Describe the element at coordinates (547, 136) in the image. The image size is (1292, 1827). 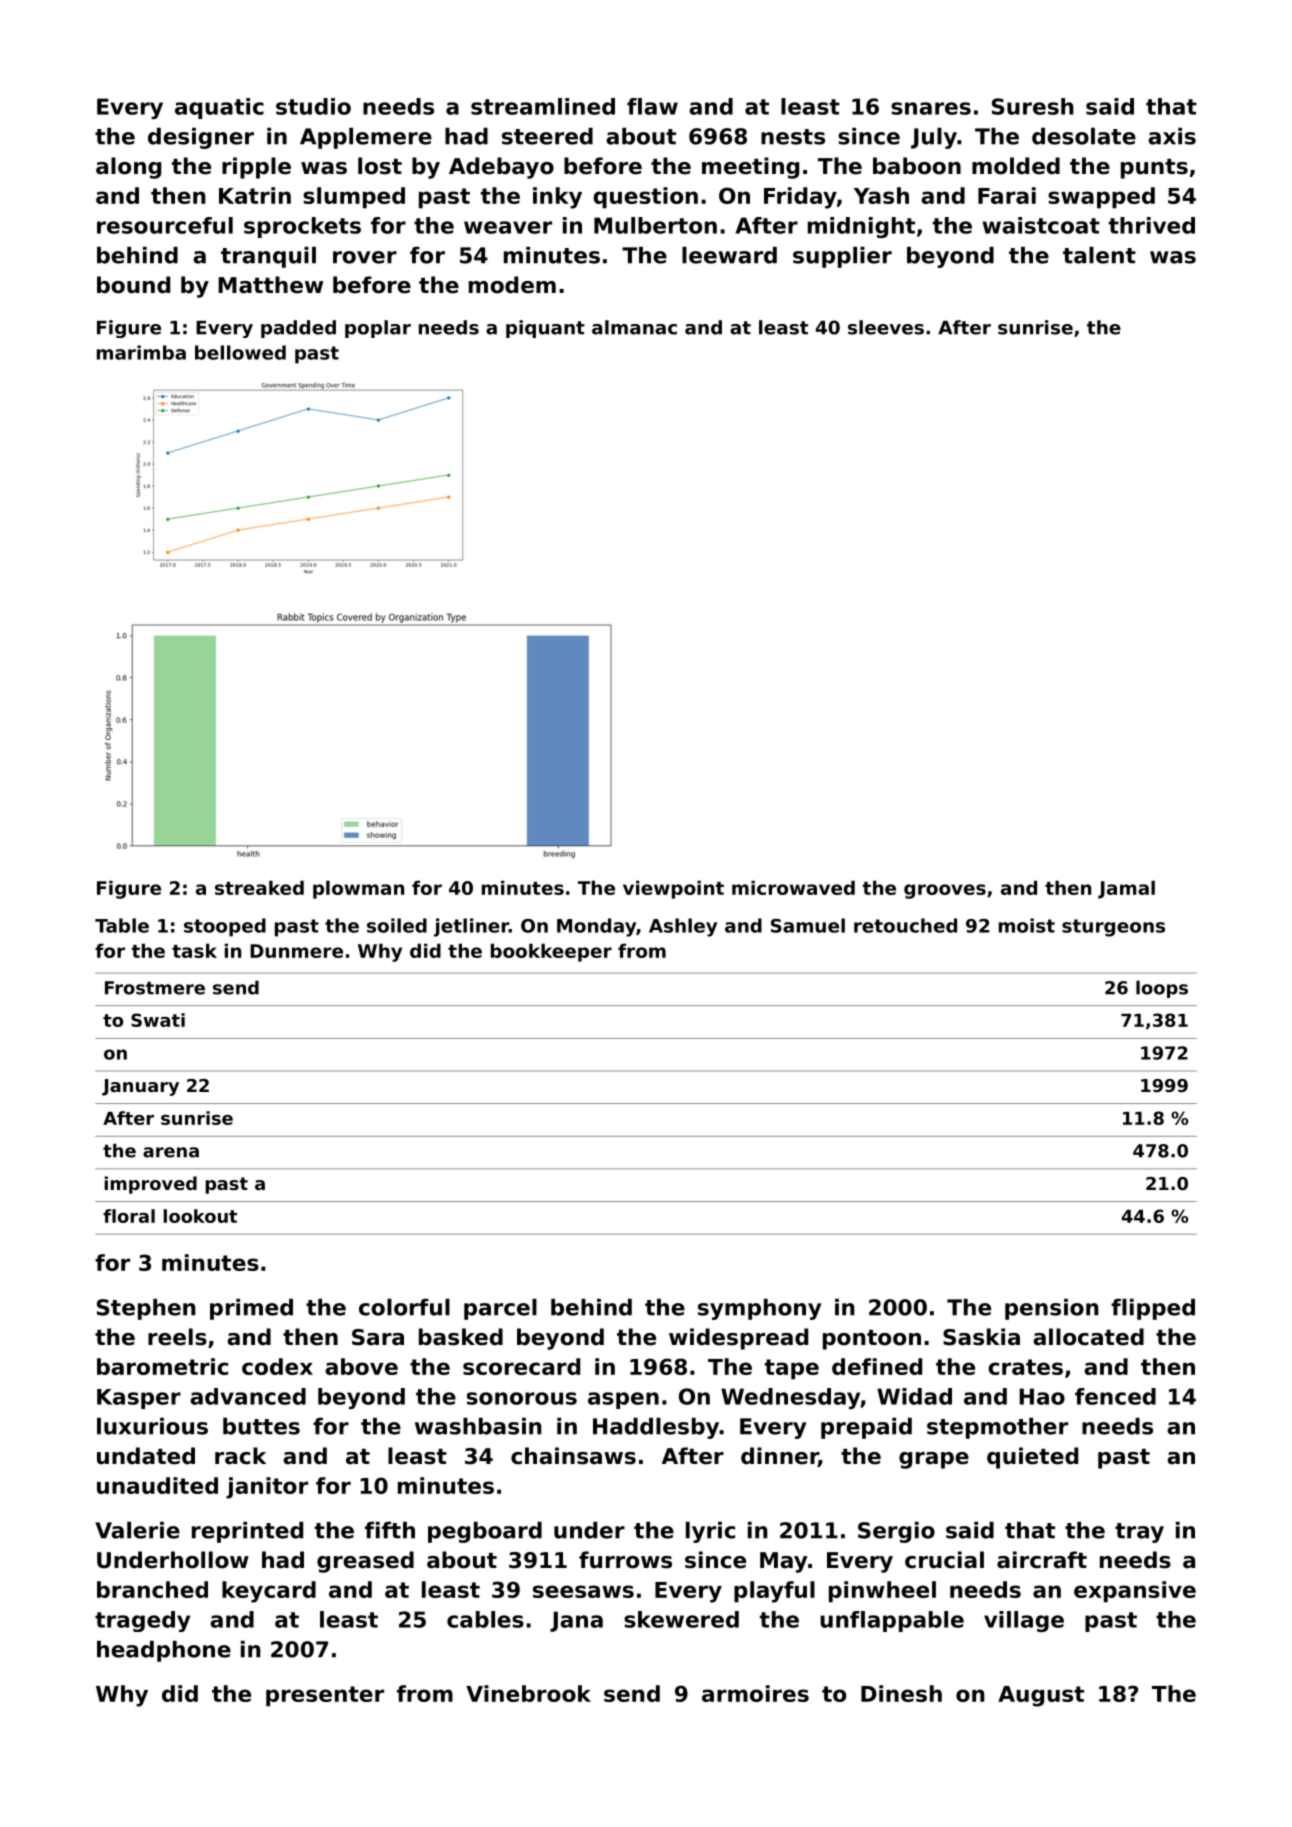
I see `steered` at that location.
